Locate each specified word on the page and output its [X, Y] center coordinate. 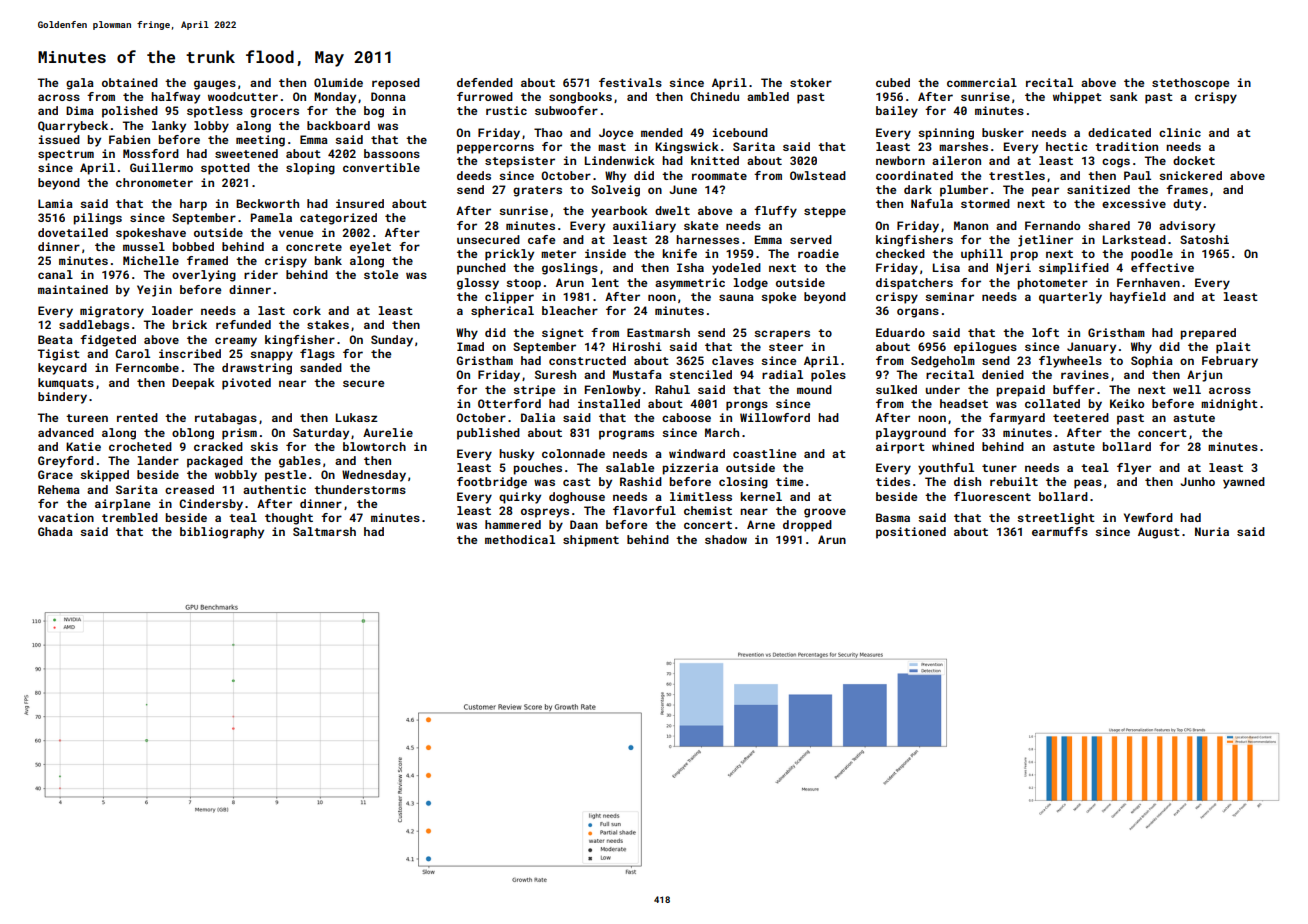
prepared [1208, 334]
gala [80, 84]
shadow [726, 539]
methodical [520, 539]
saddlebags [94, 326]
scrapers [782, 335]
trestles [1017, 175]
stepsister [520, 162]
